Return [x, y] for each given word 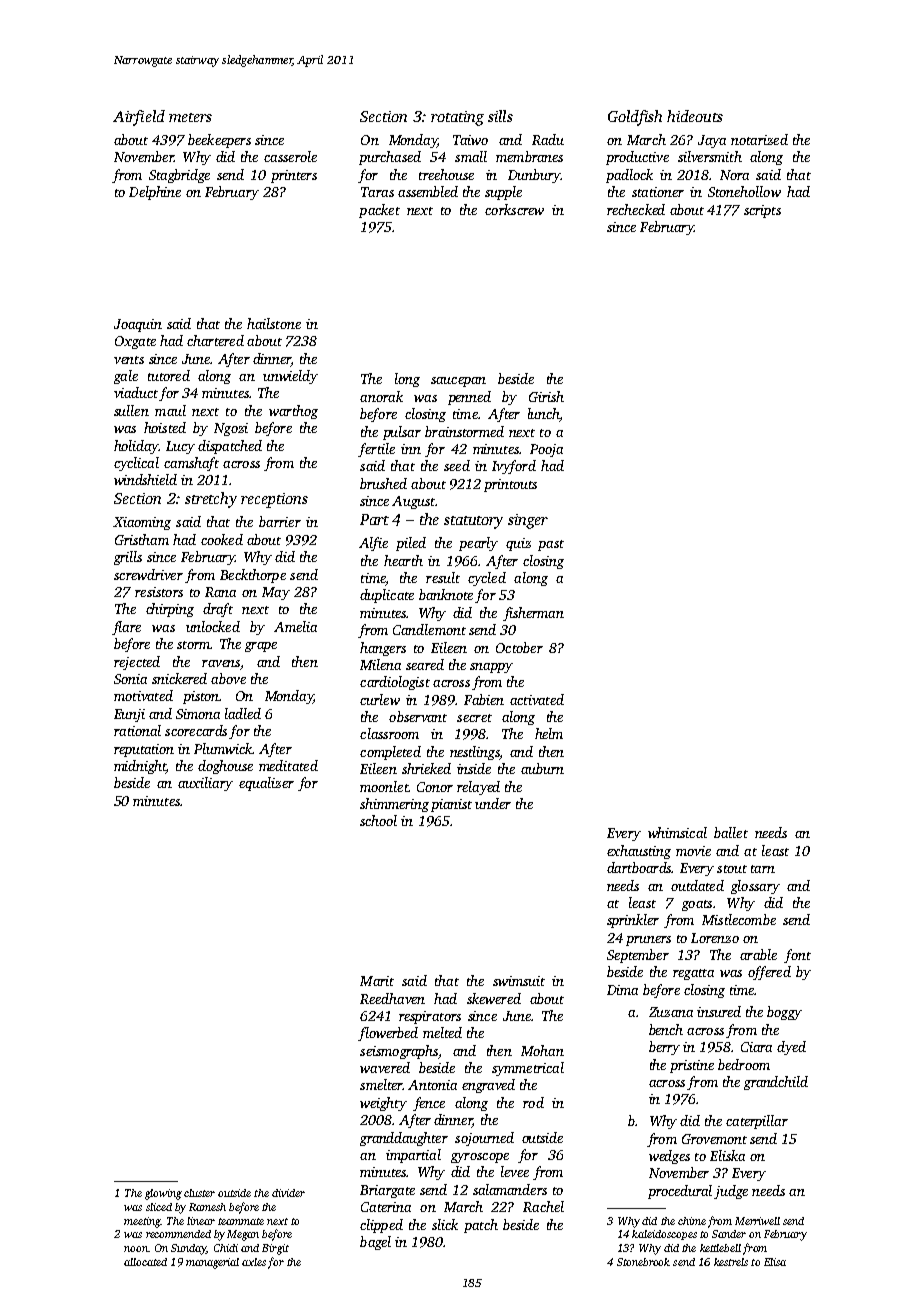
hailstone [274, 323]
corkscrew [514, 209]
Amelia [295, 626]
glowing [163, 1194]
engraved [488, 1086]
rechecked [636, 209]
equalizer [266, 784]
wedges [669, 1157]
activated [537, 699]
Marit [377, 981]
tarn [763, 869]
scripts [762, 211]
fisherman [533, 614]
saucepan [458, 382]
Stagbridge [179, 176]
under [493, 803]
